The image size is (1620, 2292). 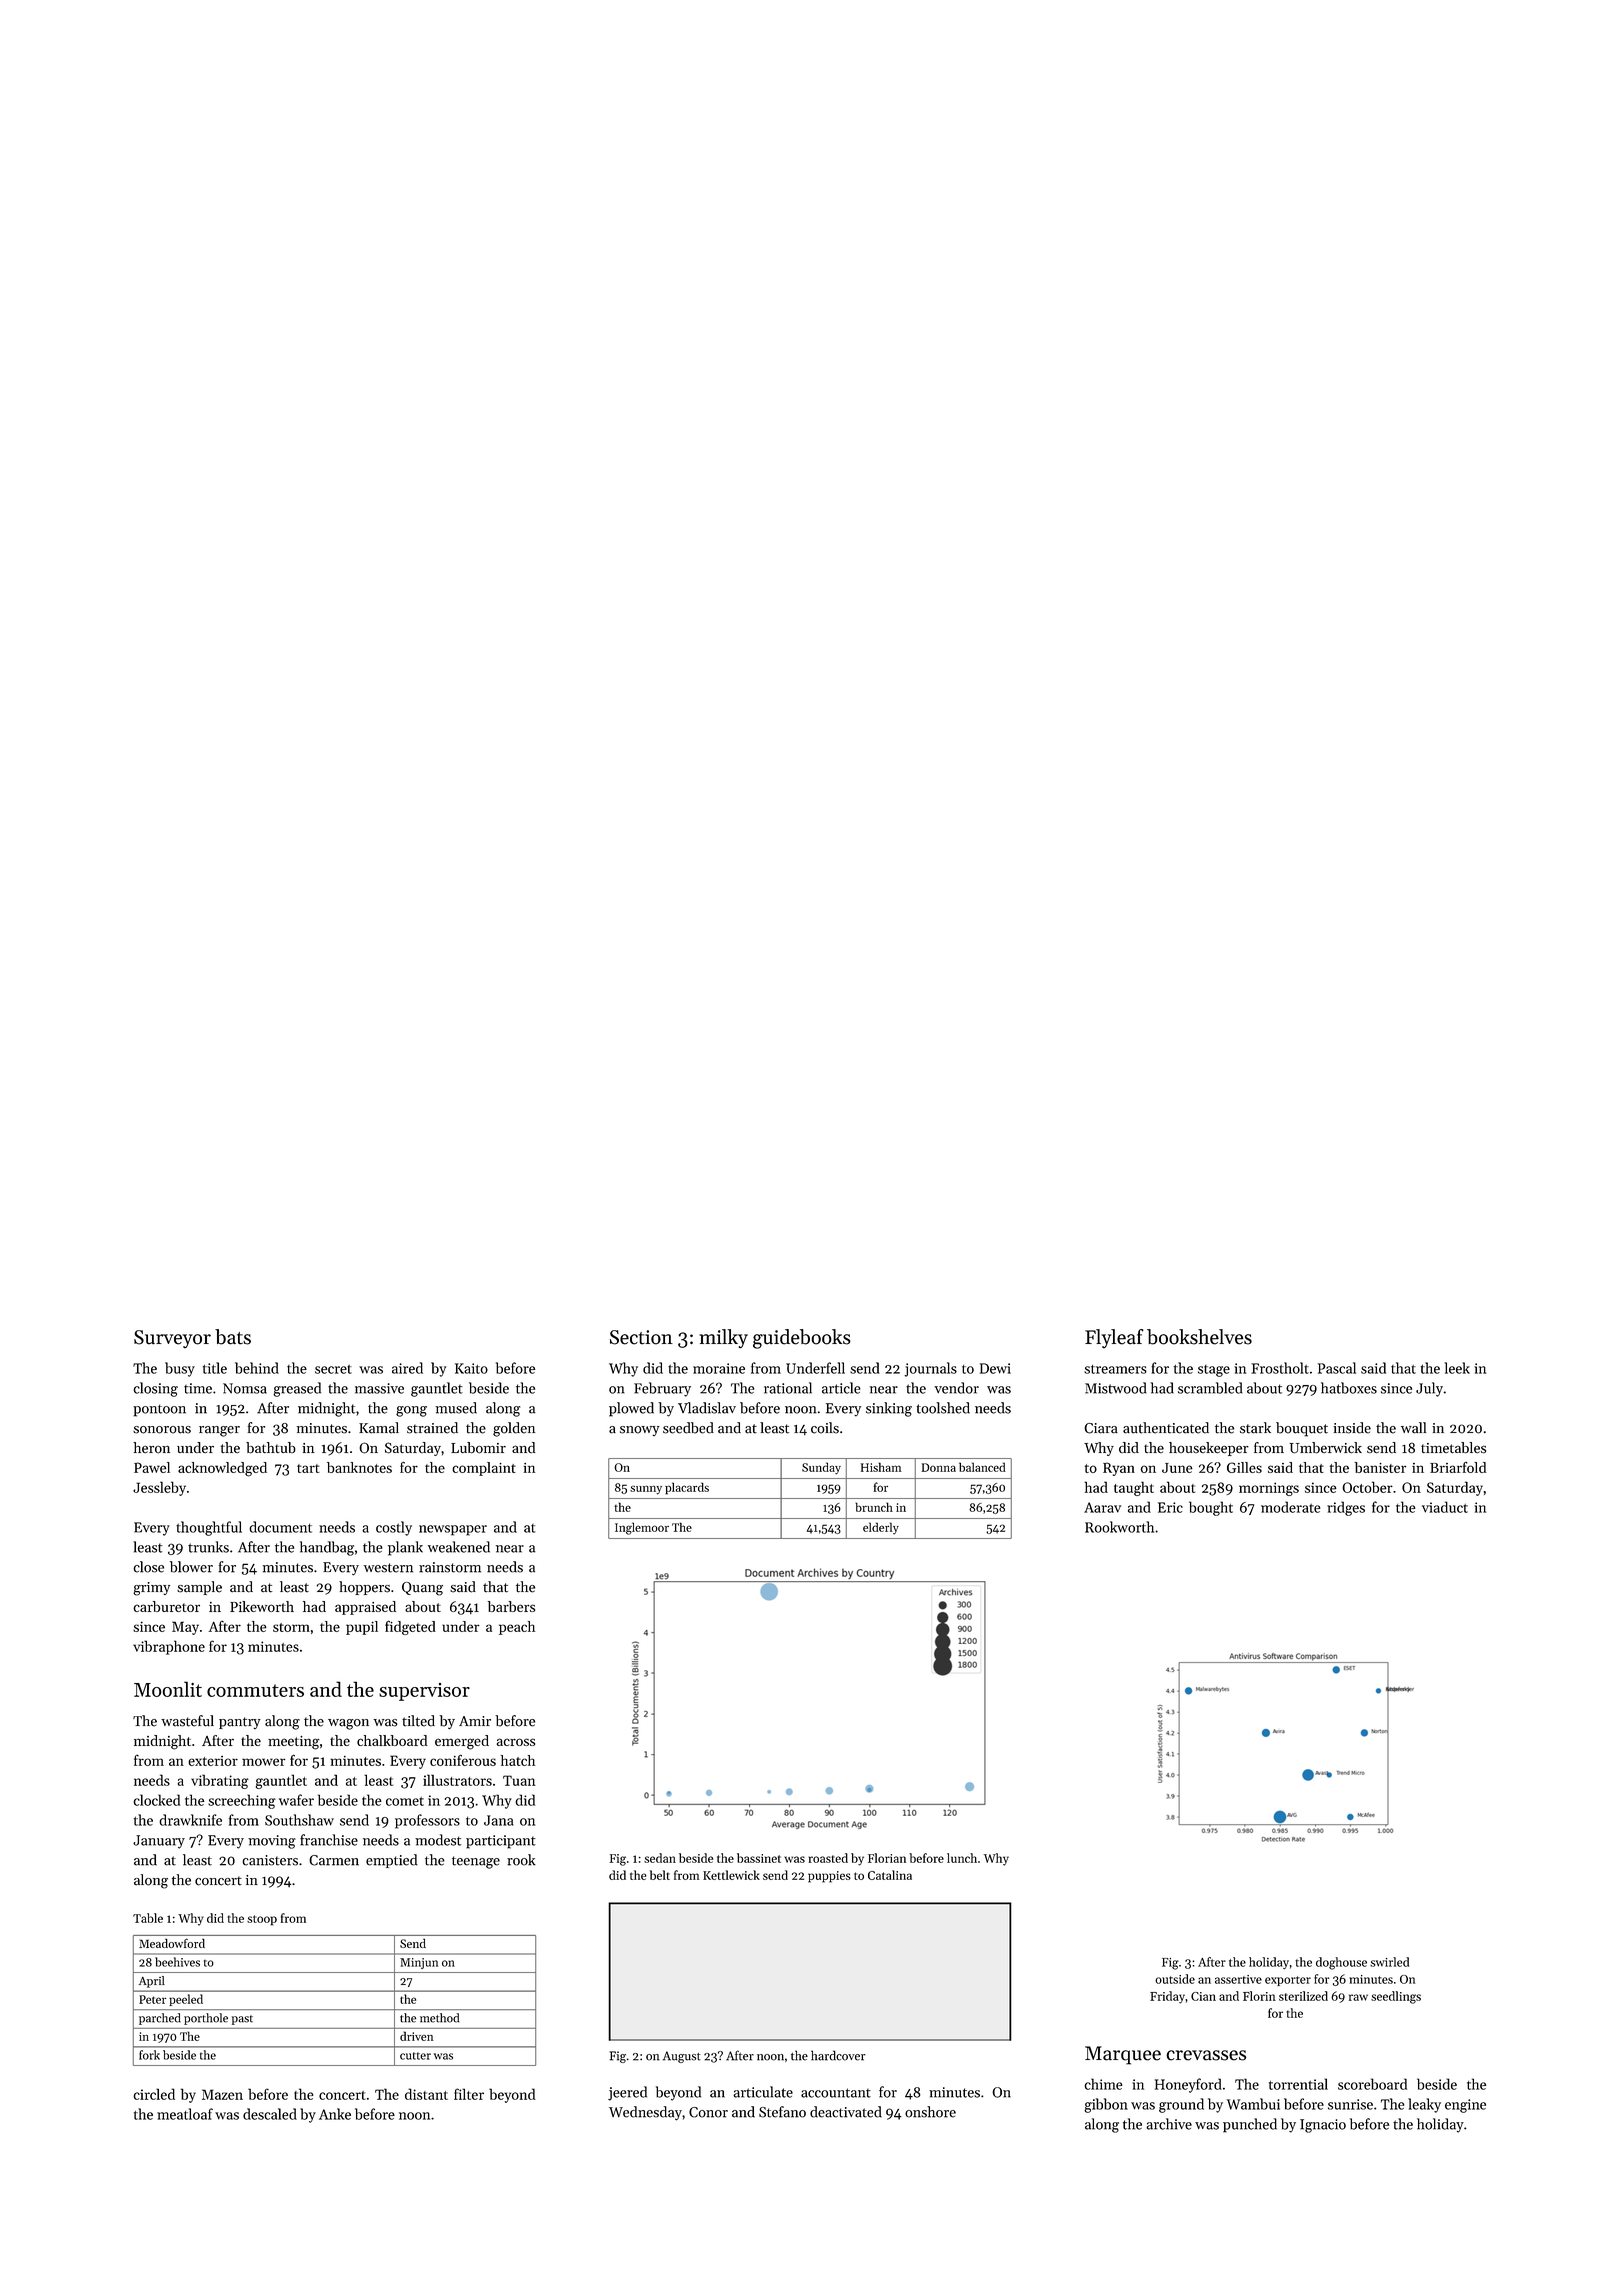 I want to click on Ciara, so click(x=1101, y=1428).
